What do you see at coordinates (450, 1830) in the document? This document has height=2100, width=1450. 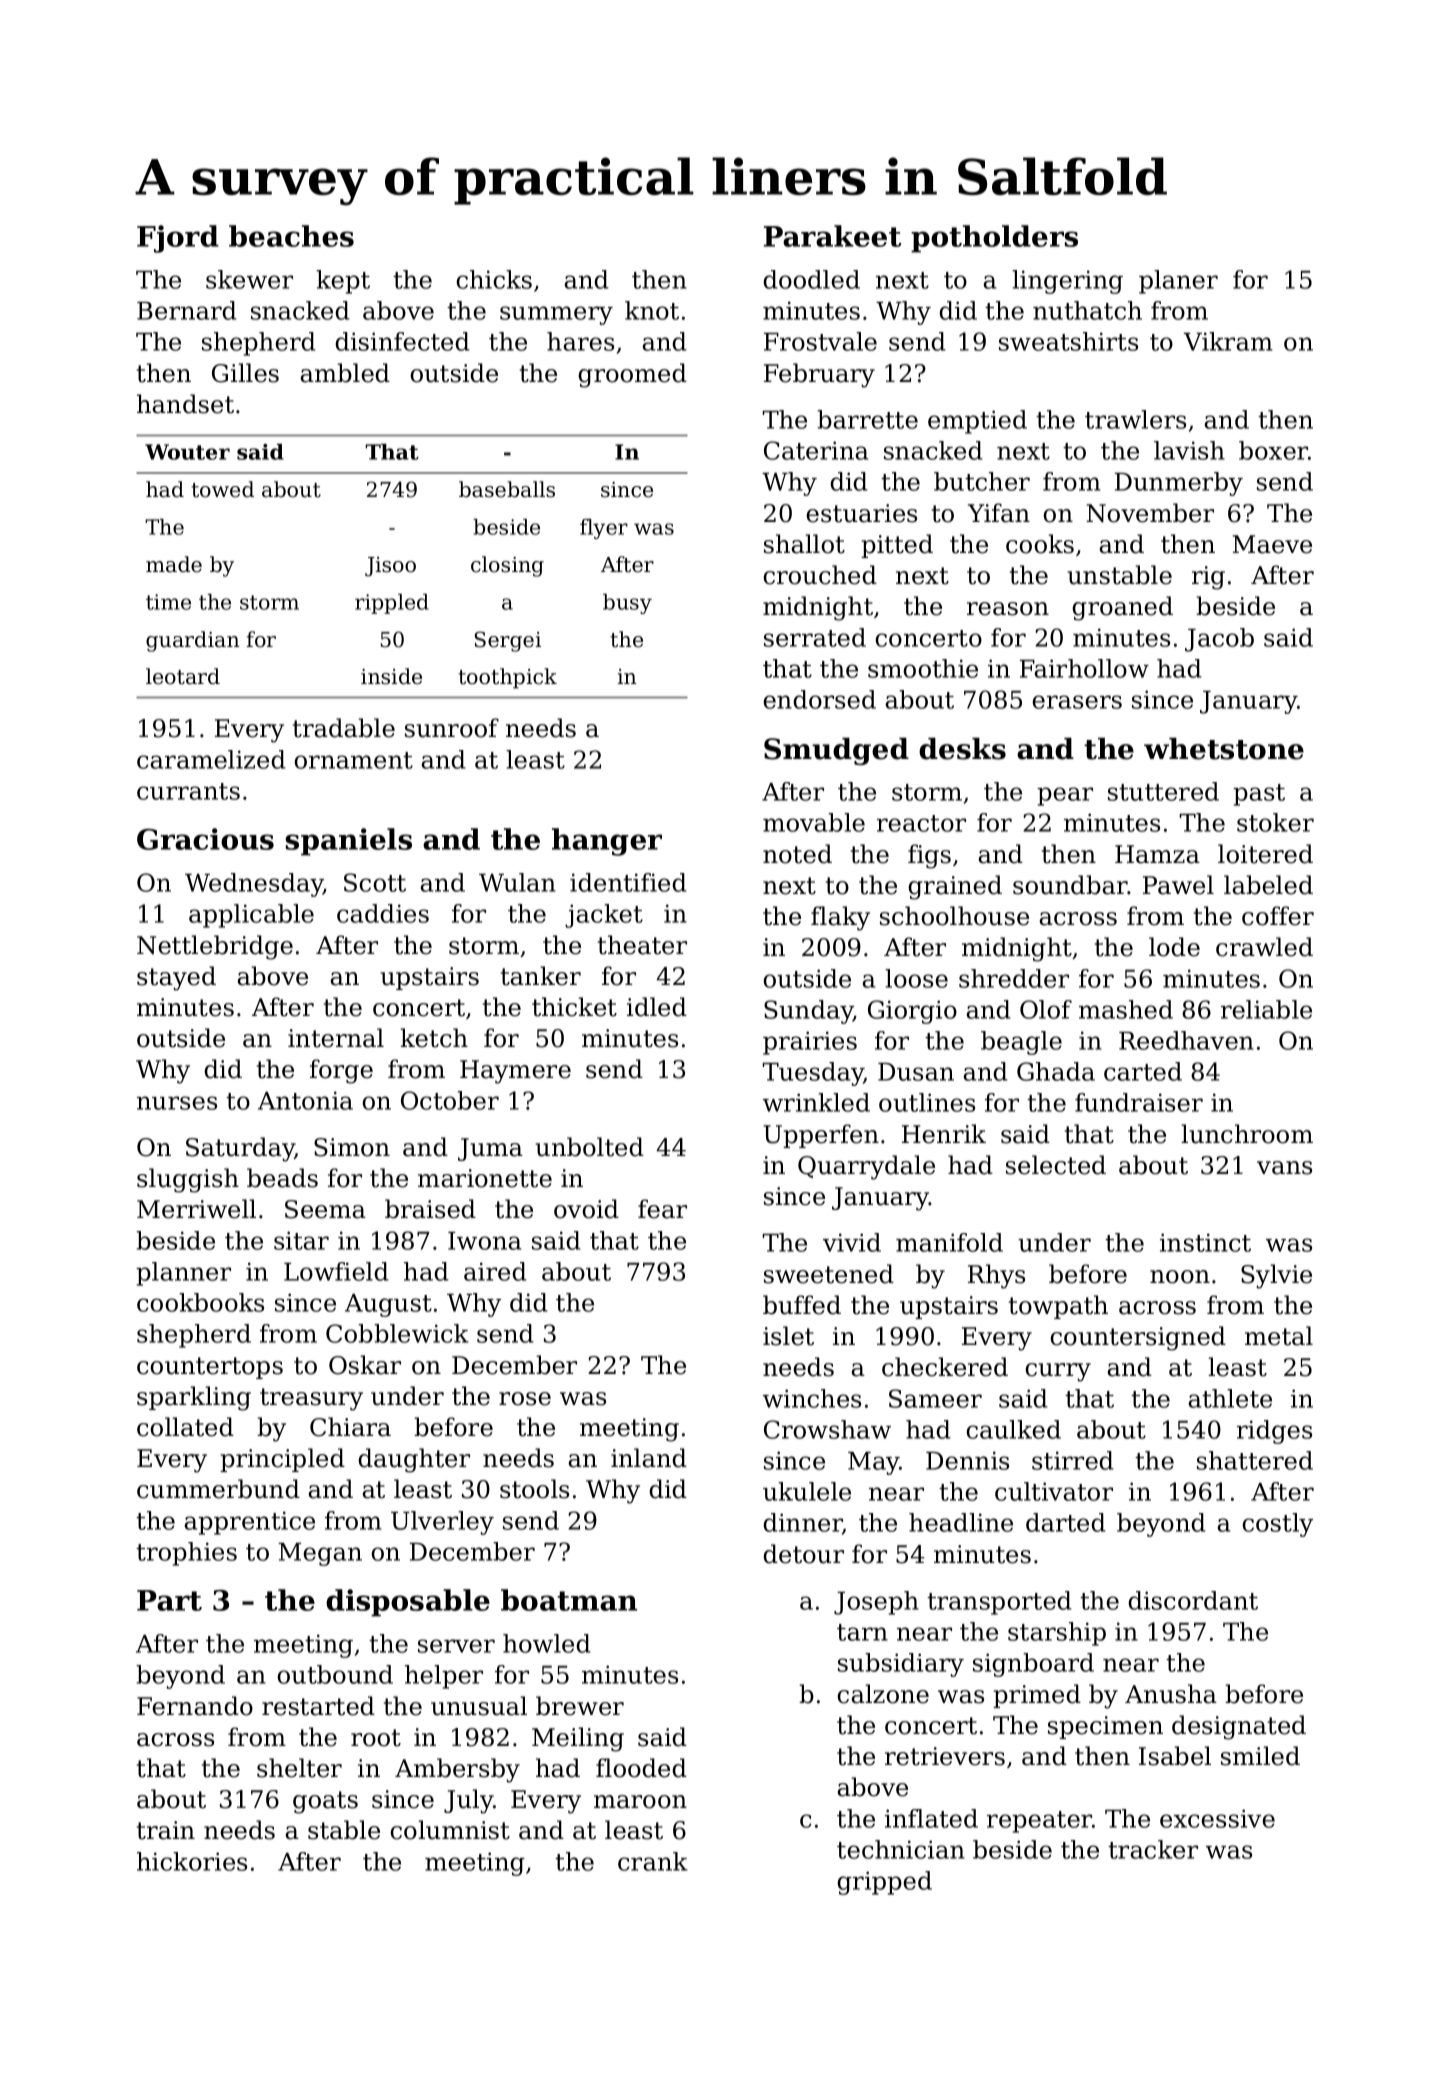 I see `columnist` at bounding box center [450, 1830].
